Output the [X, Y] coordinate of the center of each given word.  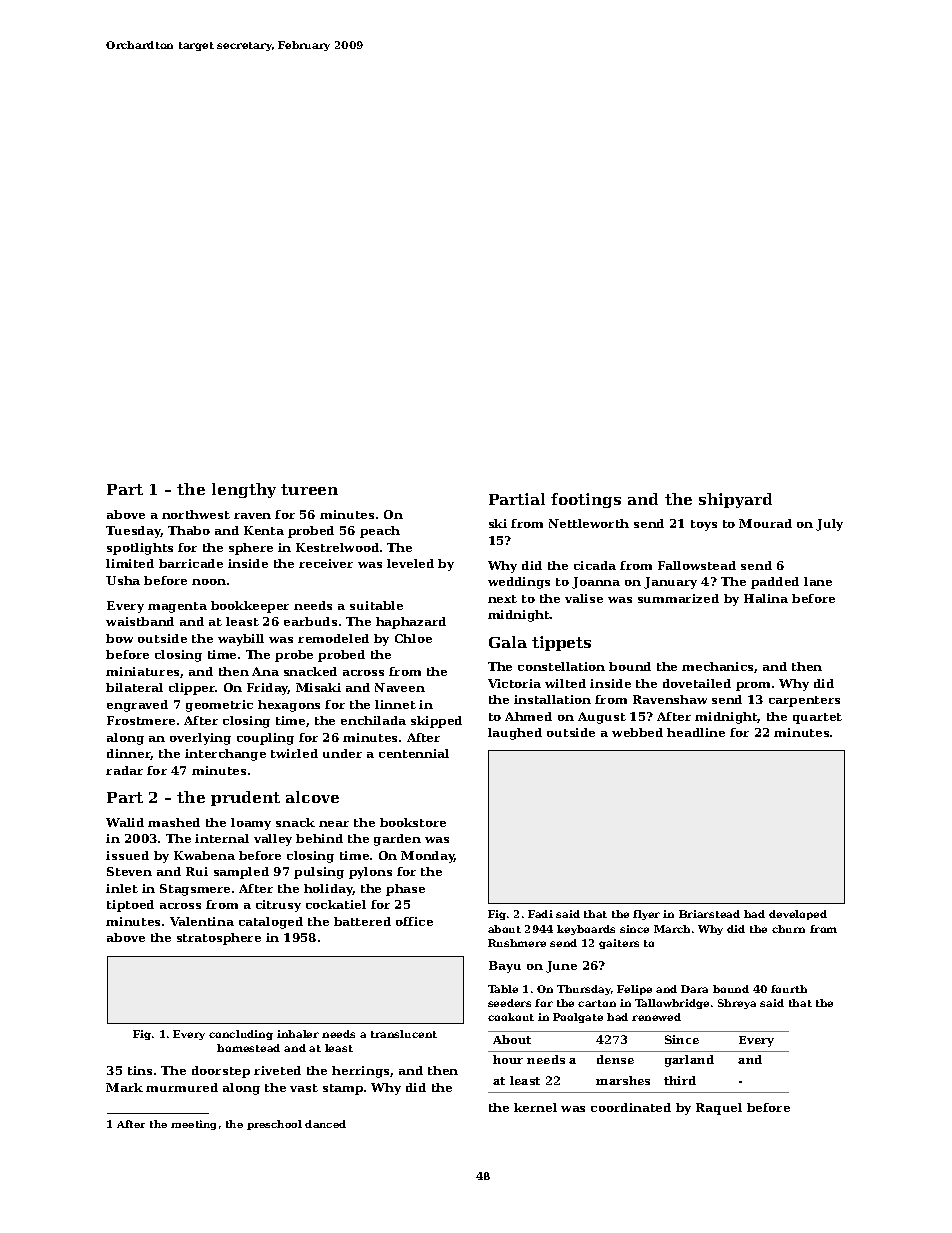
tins [140, 1070]
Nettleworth [589, 523]
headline [696, 732]
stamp [343, 1089]
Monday [428, 857]
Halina [766, 598]
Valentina [202, 921]
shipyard [735, 500]
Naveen [400, 687]
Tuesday [133, 532]
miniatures [142, 671]
